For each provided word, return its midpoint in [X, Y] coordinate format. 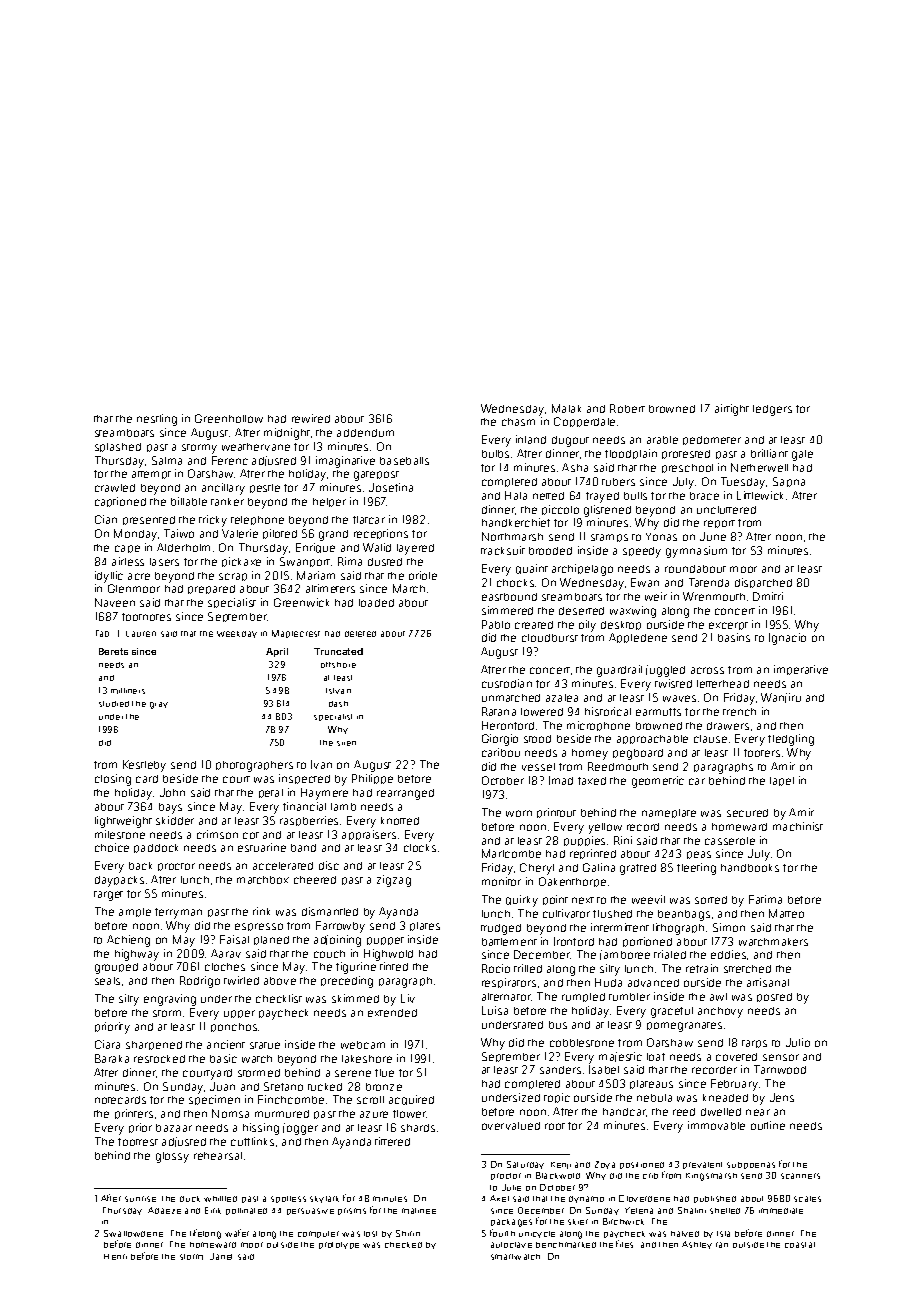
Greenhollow [229, 418]
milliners [128, 691]
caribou [501, 752]
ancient [226, 1044]
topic [557, 1098]
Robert [627, 408]
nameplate [669, 813]
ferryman [178, 913]
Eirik [213, 1210]
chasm [518, 422]
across [707, 670]
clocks [420, 848]
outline [768, 1125]
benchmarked [566, 1245]
